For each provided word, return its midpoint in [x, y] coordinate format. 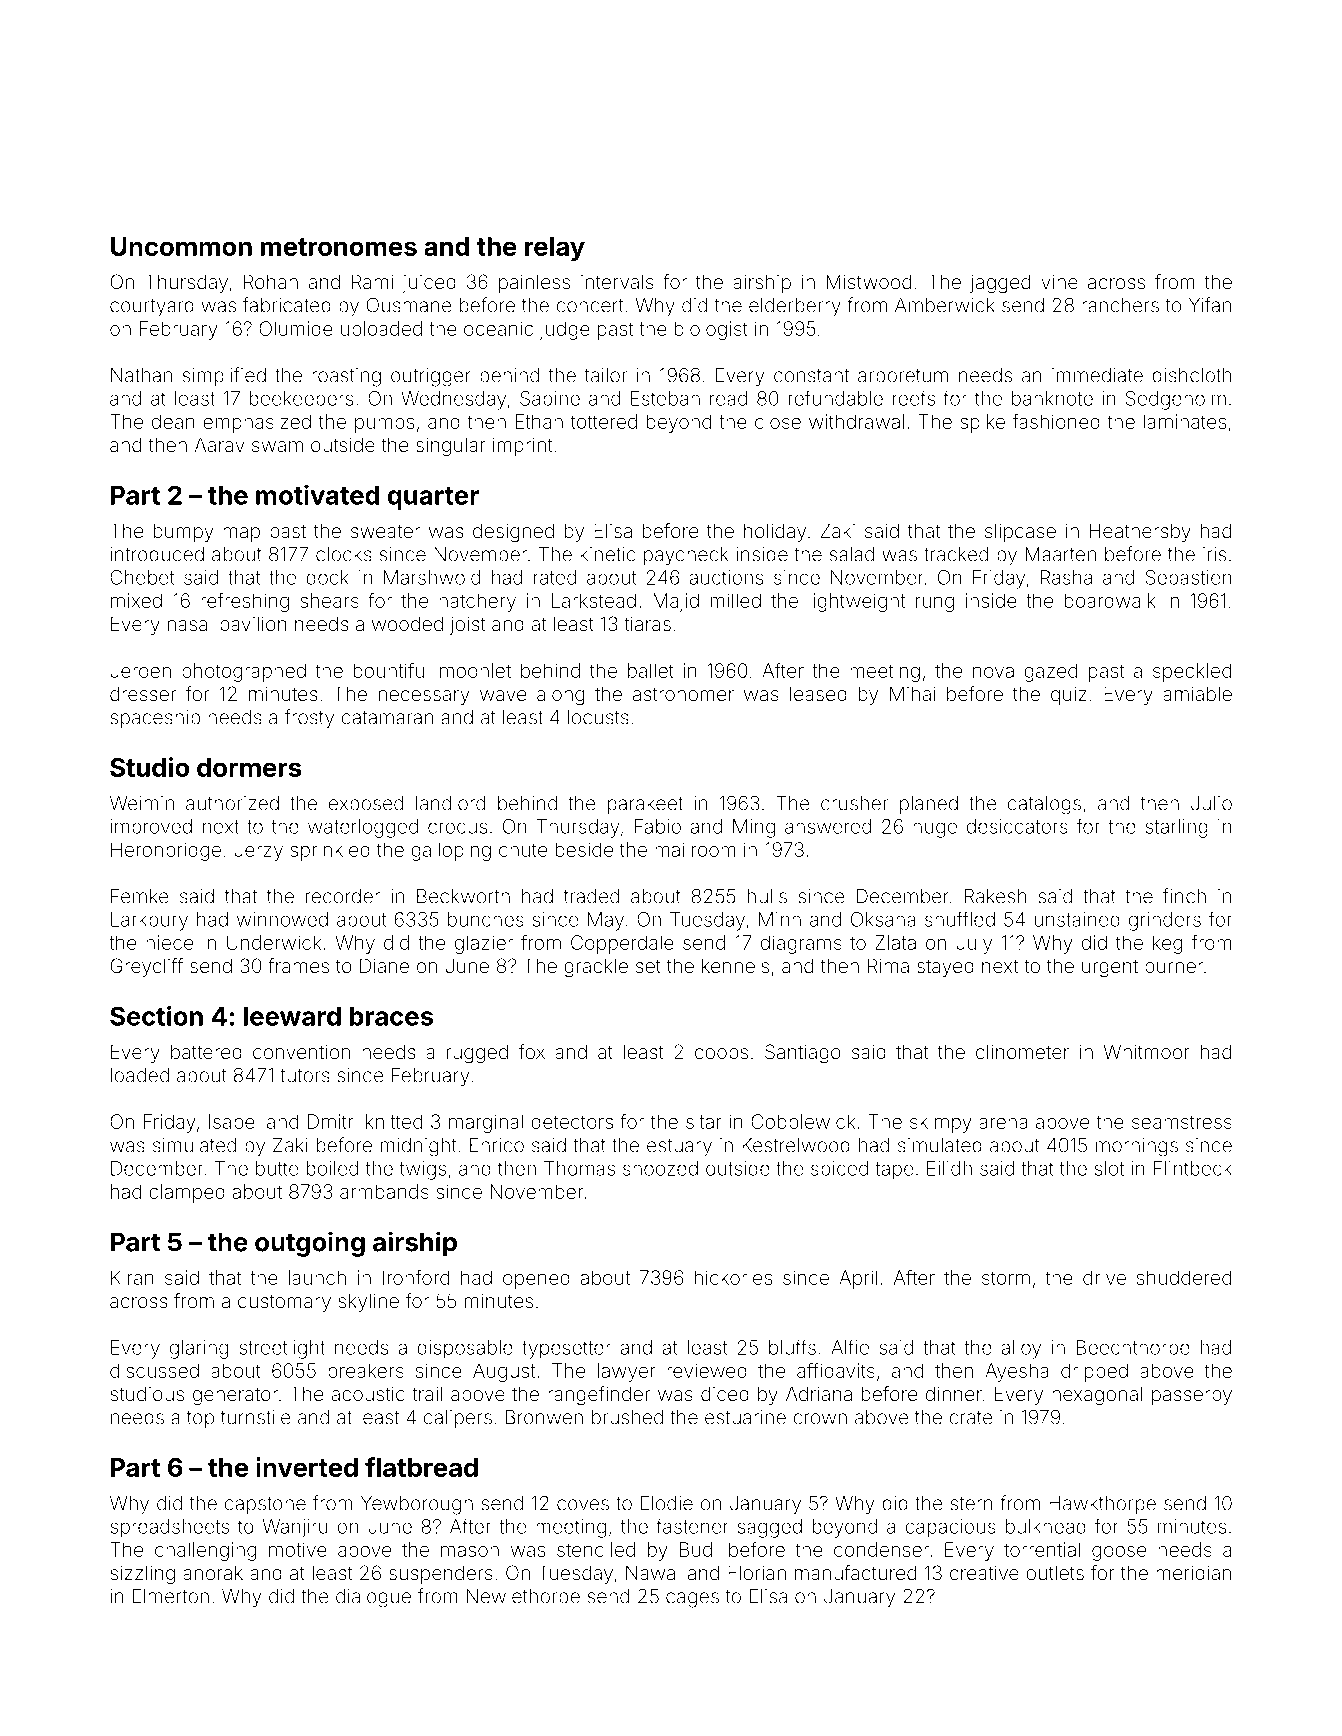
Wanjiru [295, 1528]
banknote [1052, 398]
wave [503, 695]
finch [1184, 896]
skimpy [941, 1123]
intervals [617, 281]
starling [1176, 828]
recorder [343, 896]
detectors [572, 1121]
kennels [735, 965]
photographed [244, 672]
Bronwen [544, 1417]
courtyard [152, 307]
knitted [394, 1121]
